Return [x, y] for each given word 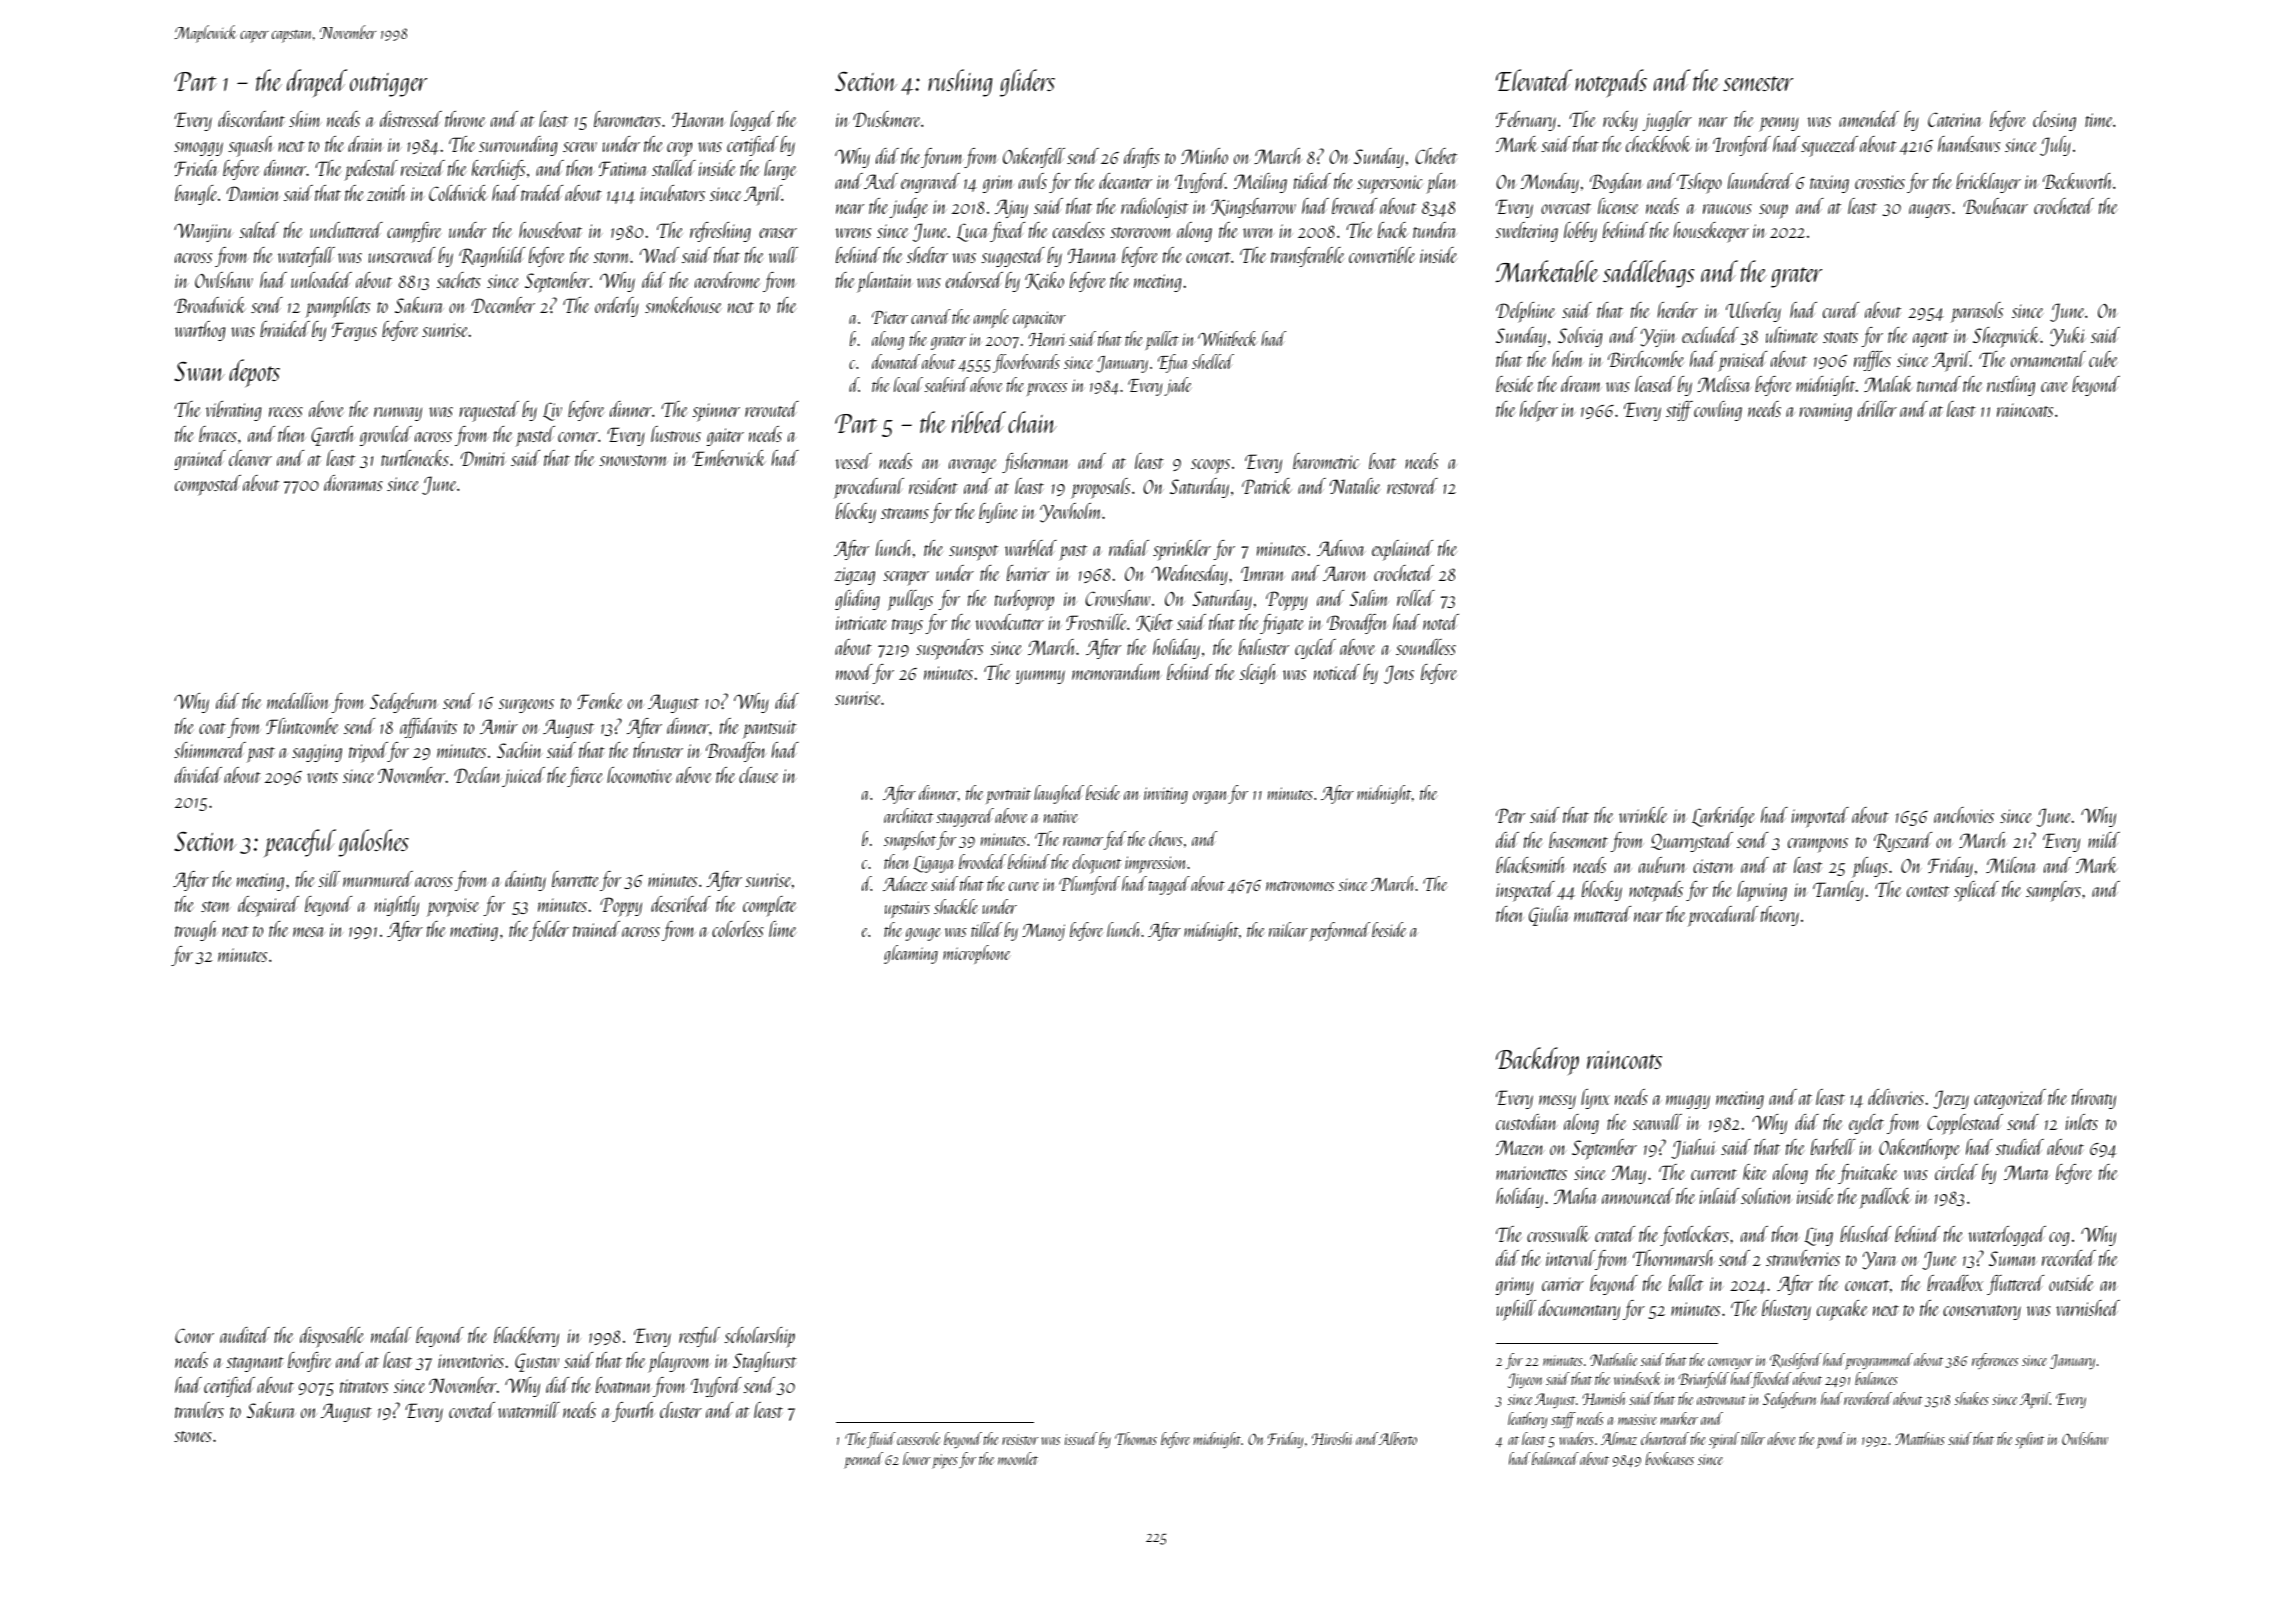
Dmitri [483, 458]
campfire [414, 232]
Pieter [890, 317]
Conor [194, 1335]
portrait [1008, 795]
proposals [1100, 488]
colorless [738, 929]
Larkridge [1723, 817]
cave [2054, 387]
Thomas [1136, 1438]
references [1995, 1361]
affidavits [428, 728]
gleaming [911, 954]
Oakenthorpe [1919, 1149]
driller [1877, 409]
